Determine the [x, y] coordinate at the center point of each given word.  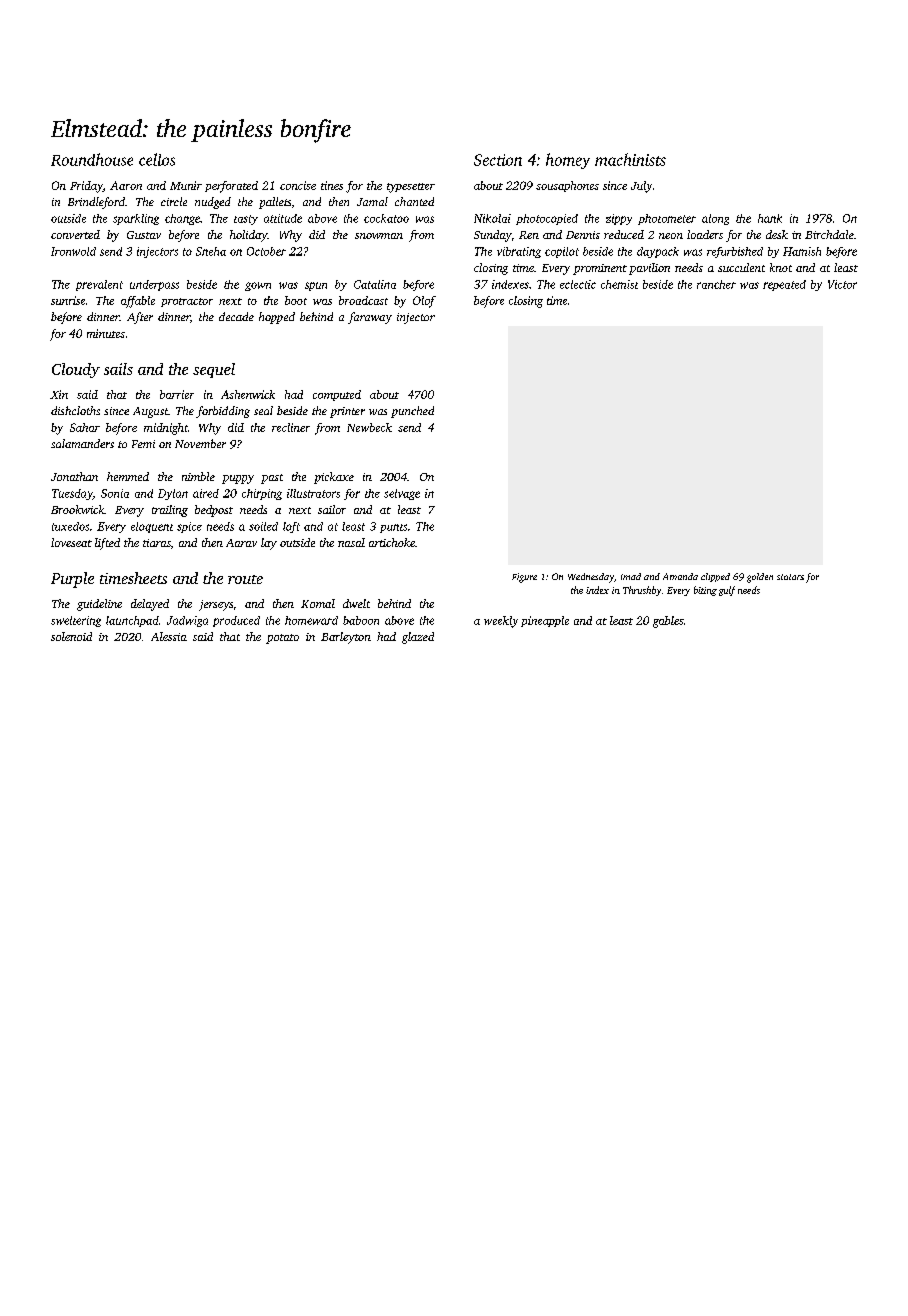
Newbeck [369, 427]
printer [347, 412]
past [272, 479]
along [715, 219]
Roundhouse [92, 159]
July [641, 187]
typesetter [411, 188]
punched [412, 412]
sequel [214, 370]
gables [668, 622]
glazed [418, 638]
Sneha [211, 251]
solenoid [71, 636]
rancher [716, 284]
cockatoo [386, 218]
